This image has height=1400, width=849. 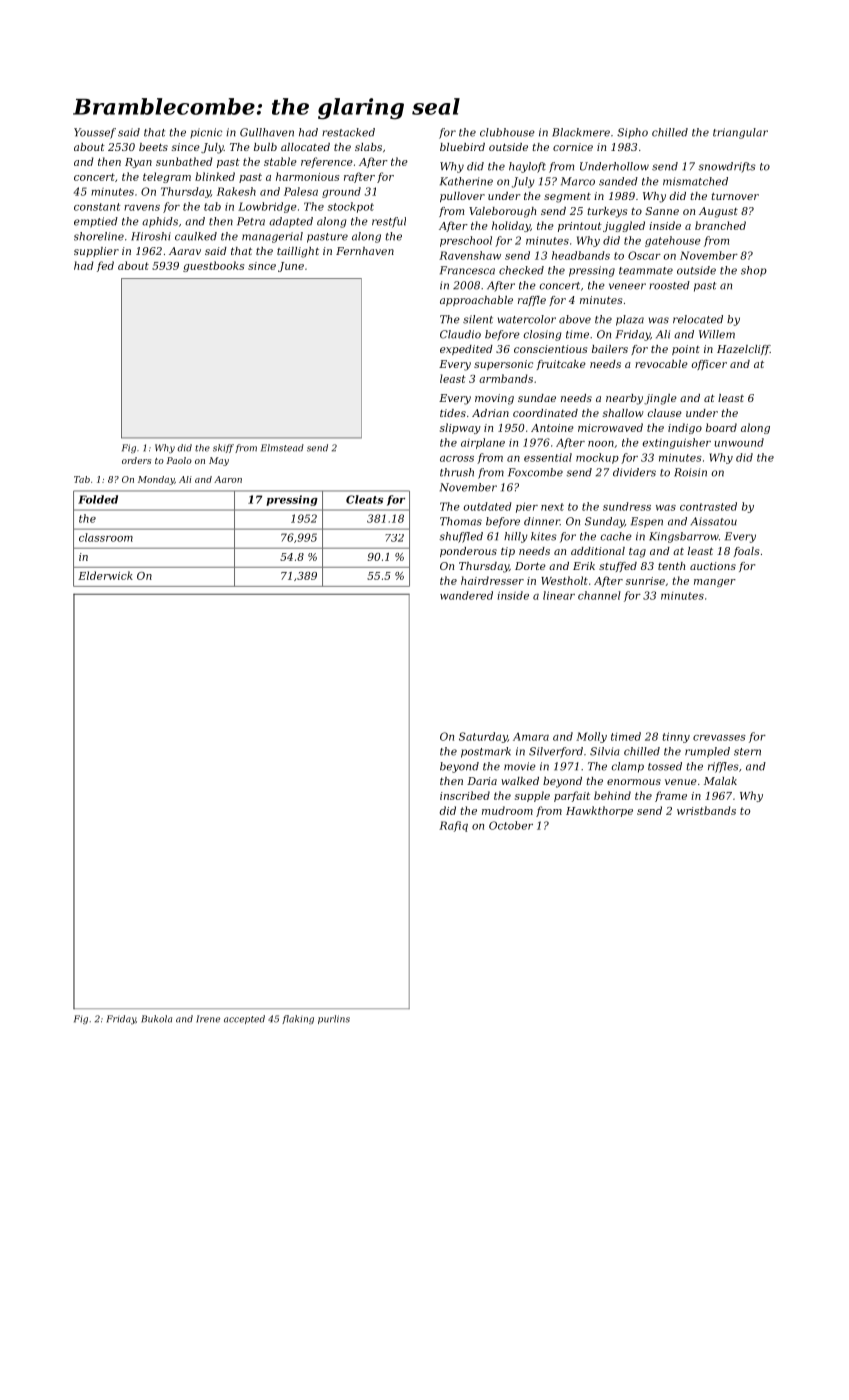 What do you see at coordinates (507, 132) in the image?
I see `clubhouse` at bounding box center [507, 132].
